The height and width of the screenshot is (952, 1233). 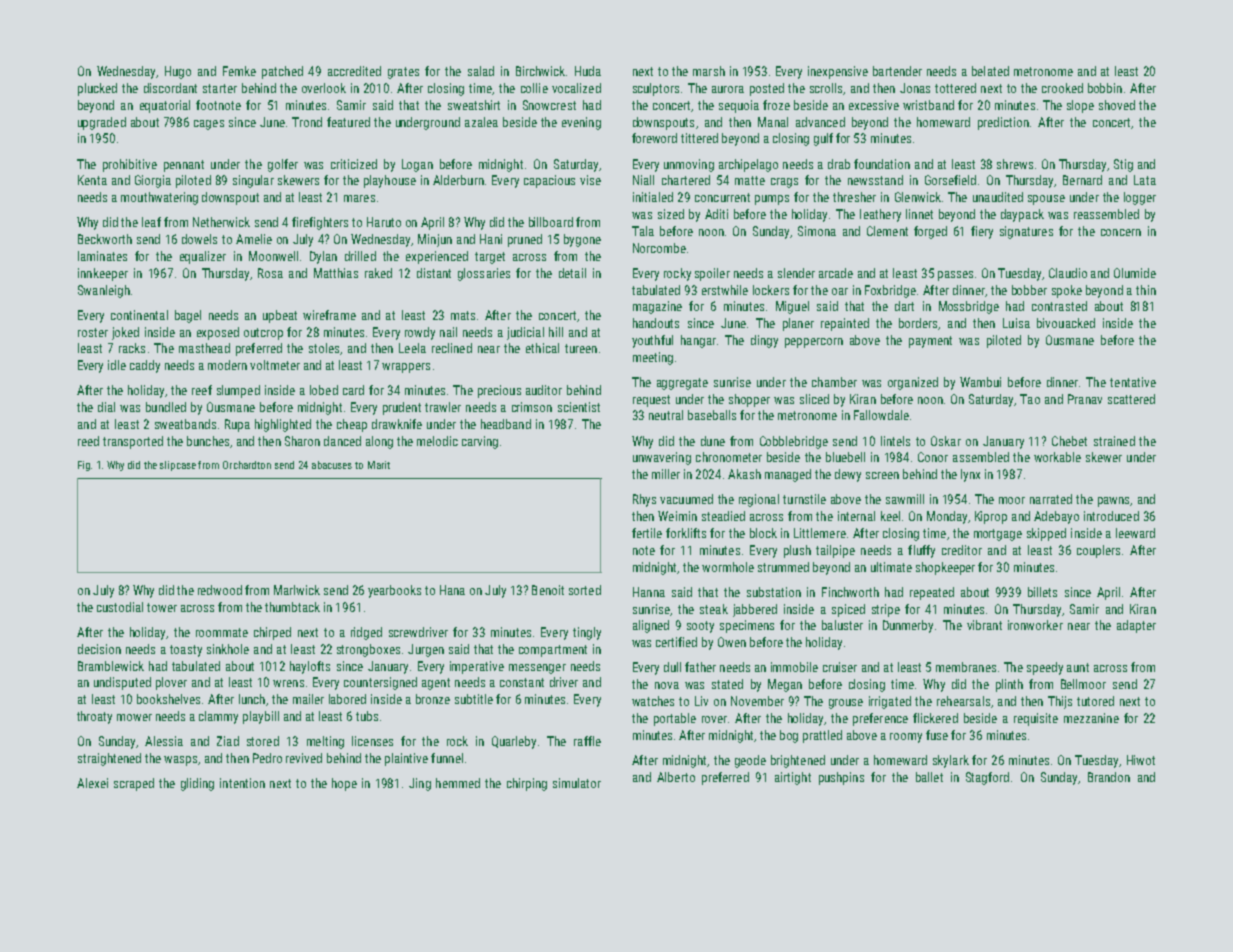 What do you see at coordinates (980, 382) in the screenshot?
I see `Wambui` at bounding box center [980, 382].
